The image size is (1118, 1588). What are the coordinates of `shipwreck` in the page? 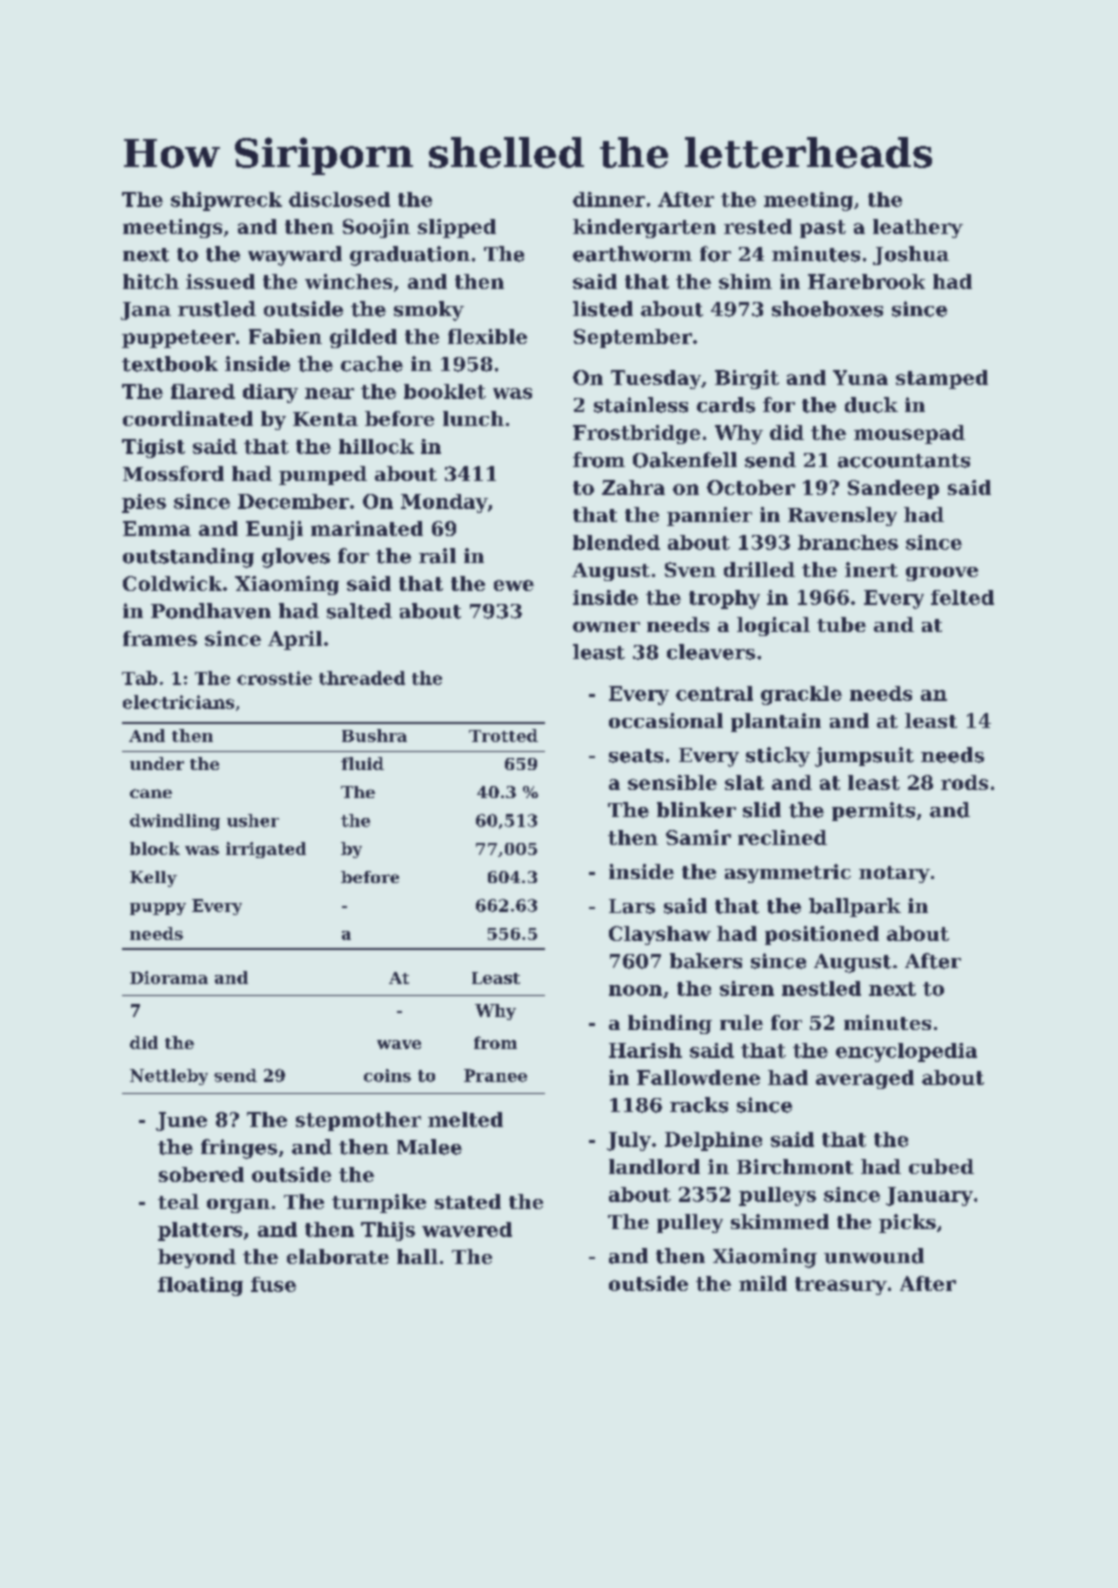 It's located at (226, 201).
